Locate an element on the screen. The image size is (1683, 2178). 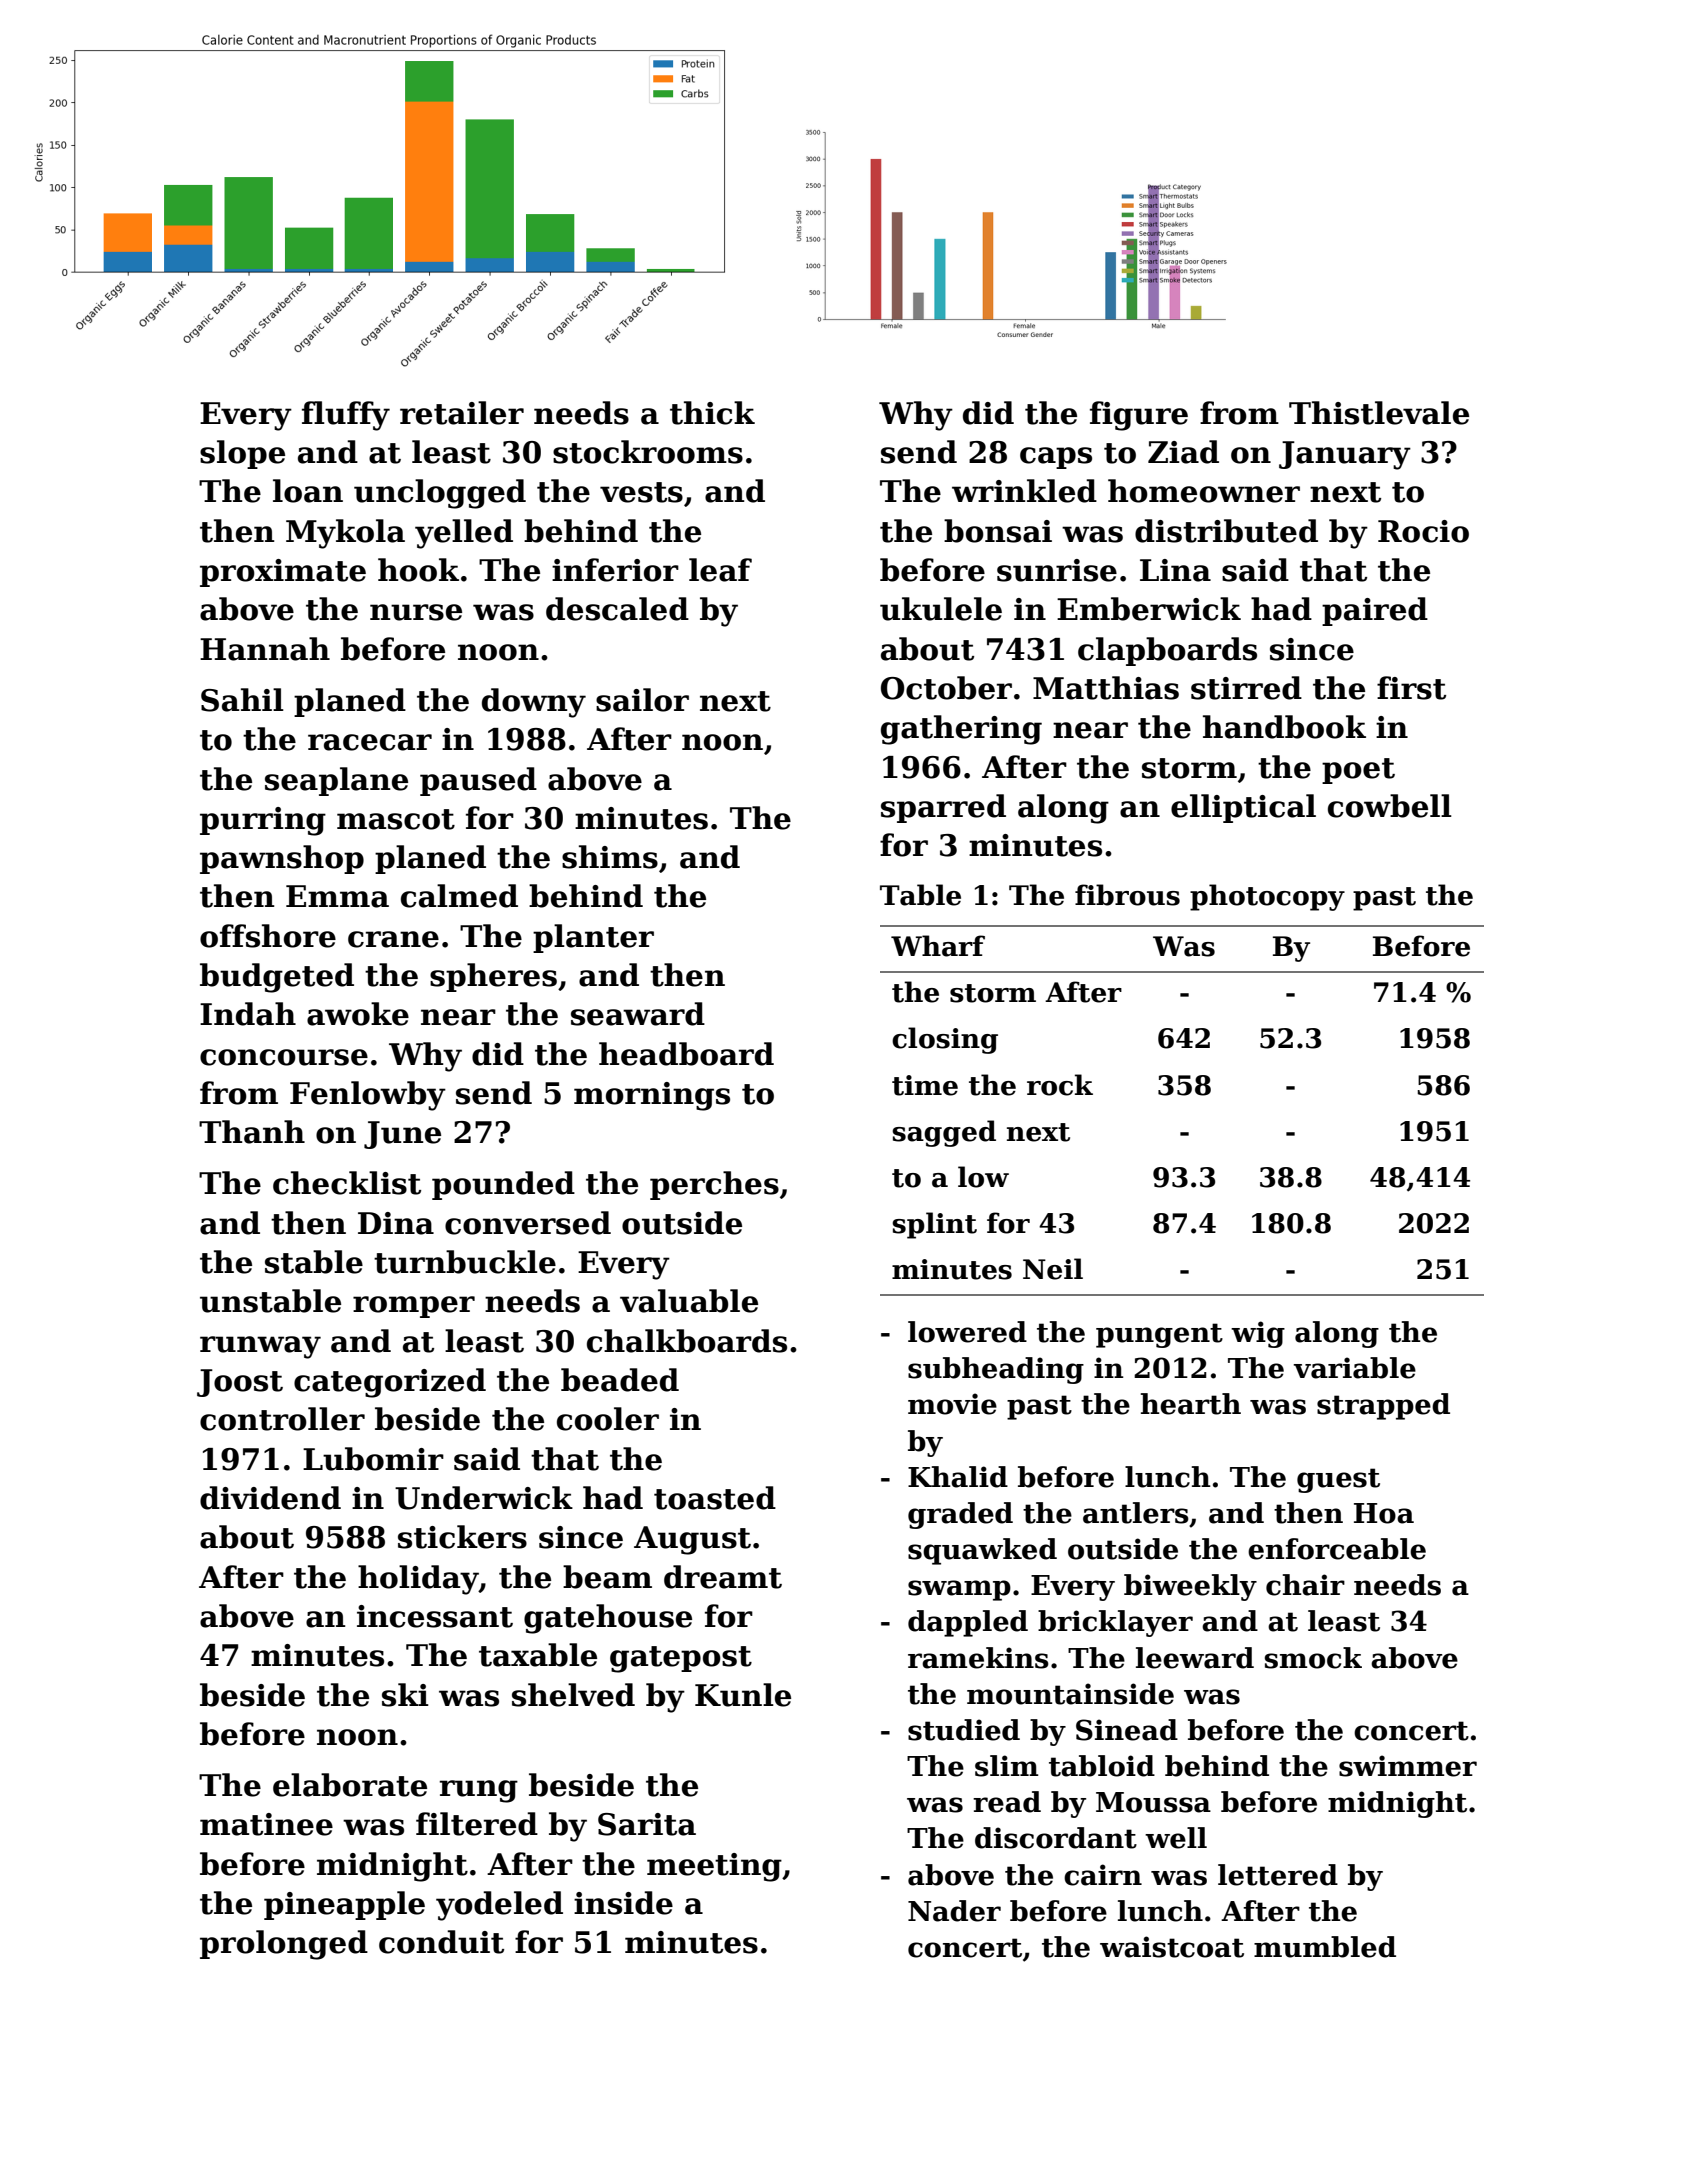
leaf is located at coordinates (720, 570).
